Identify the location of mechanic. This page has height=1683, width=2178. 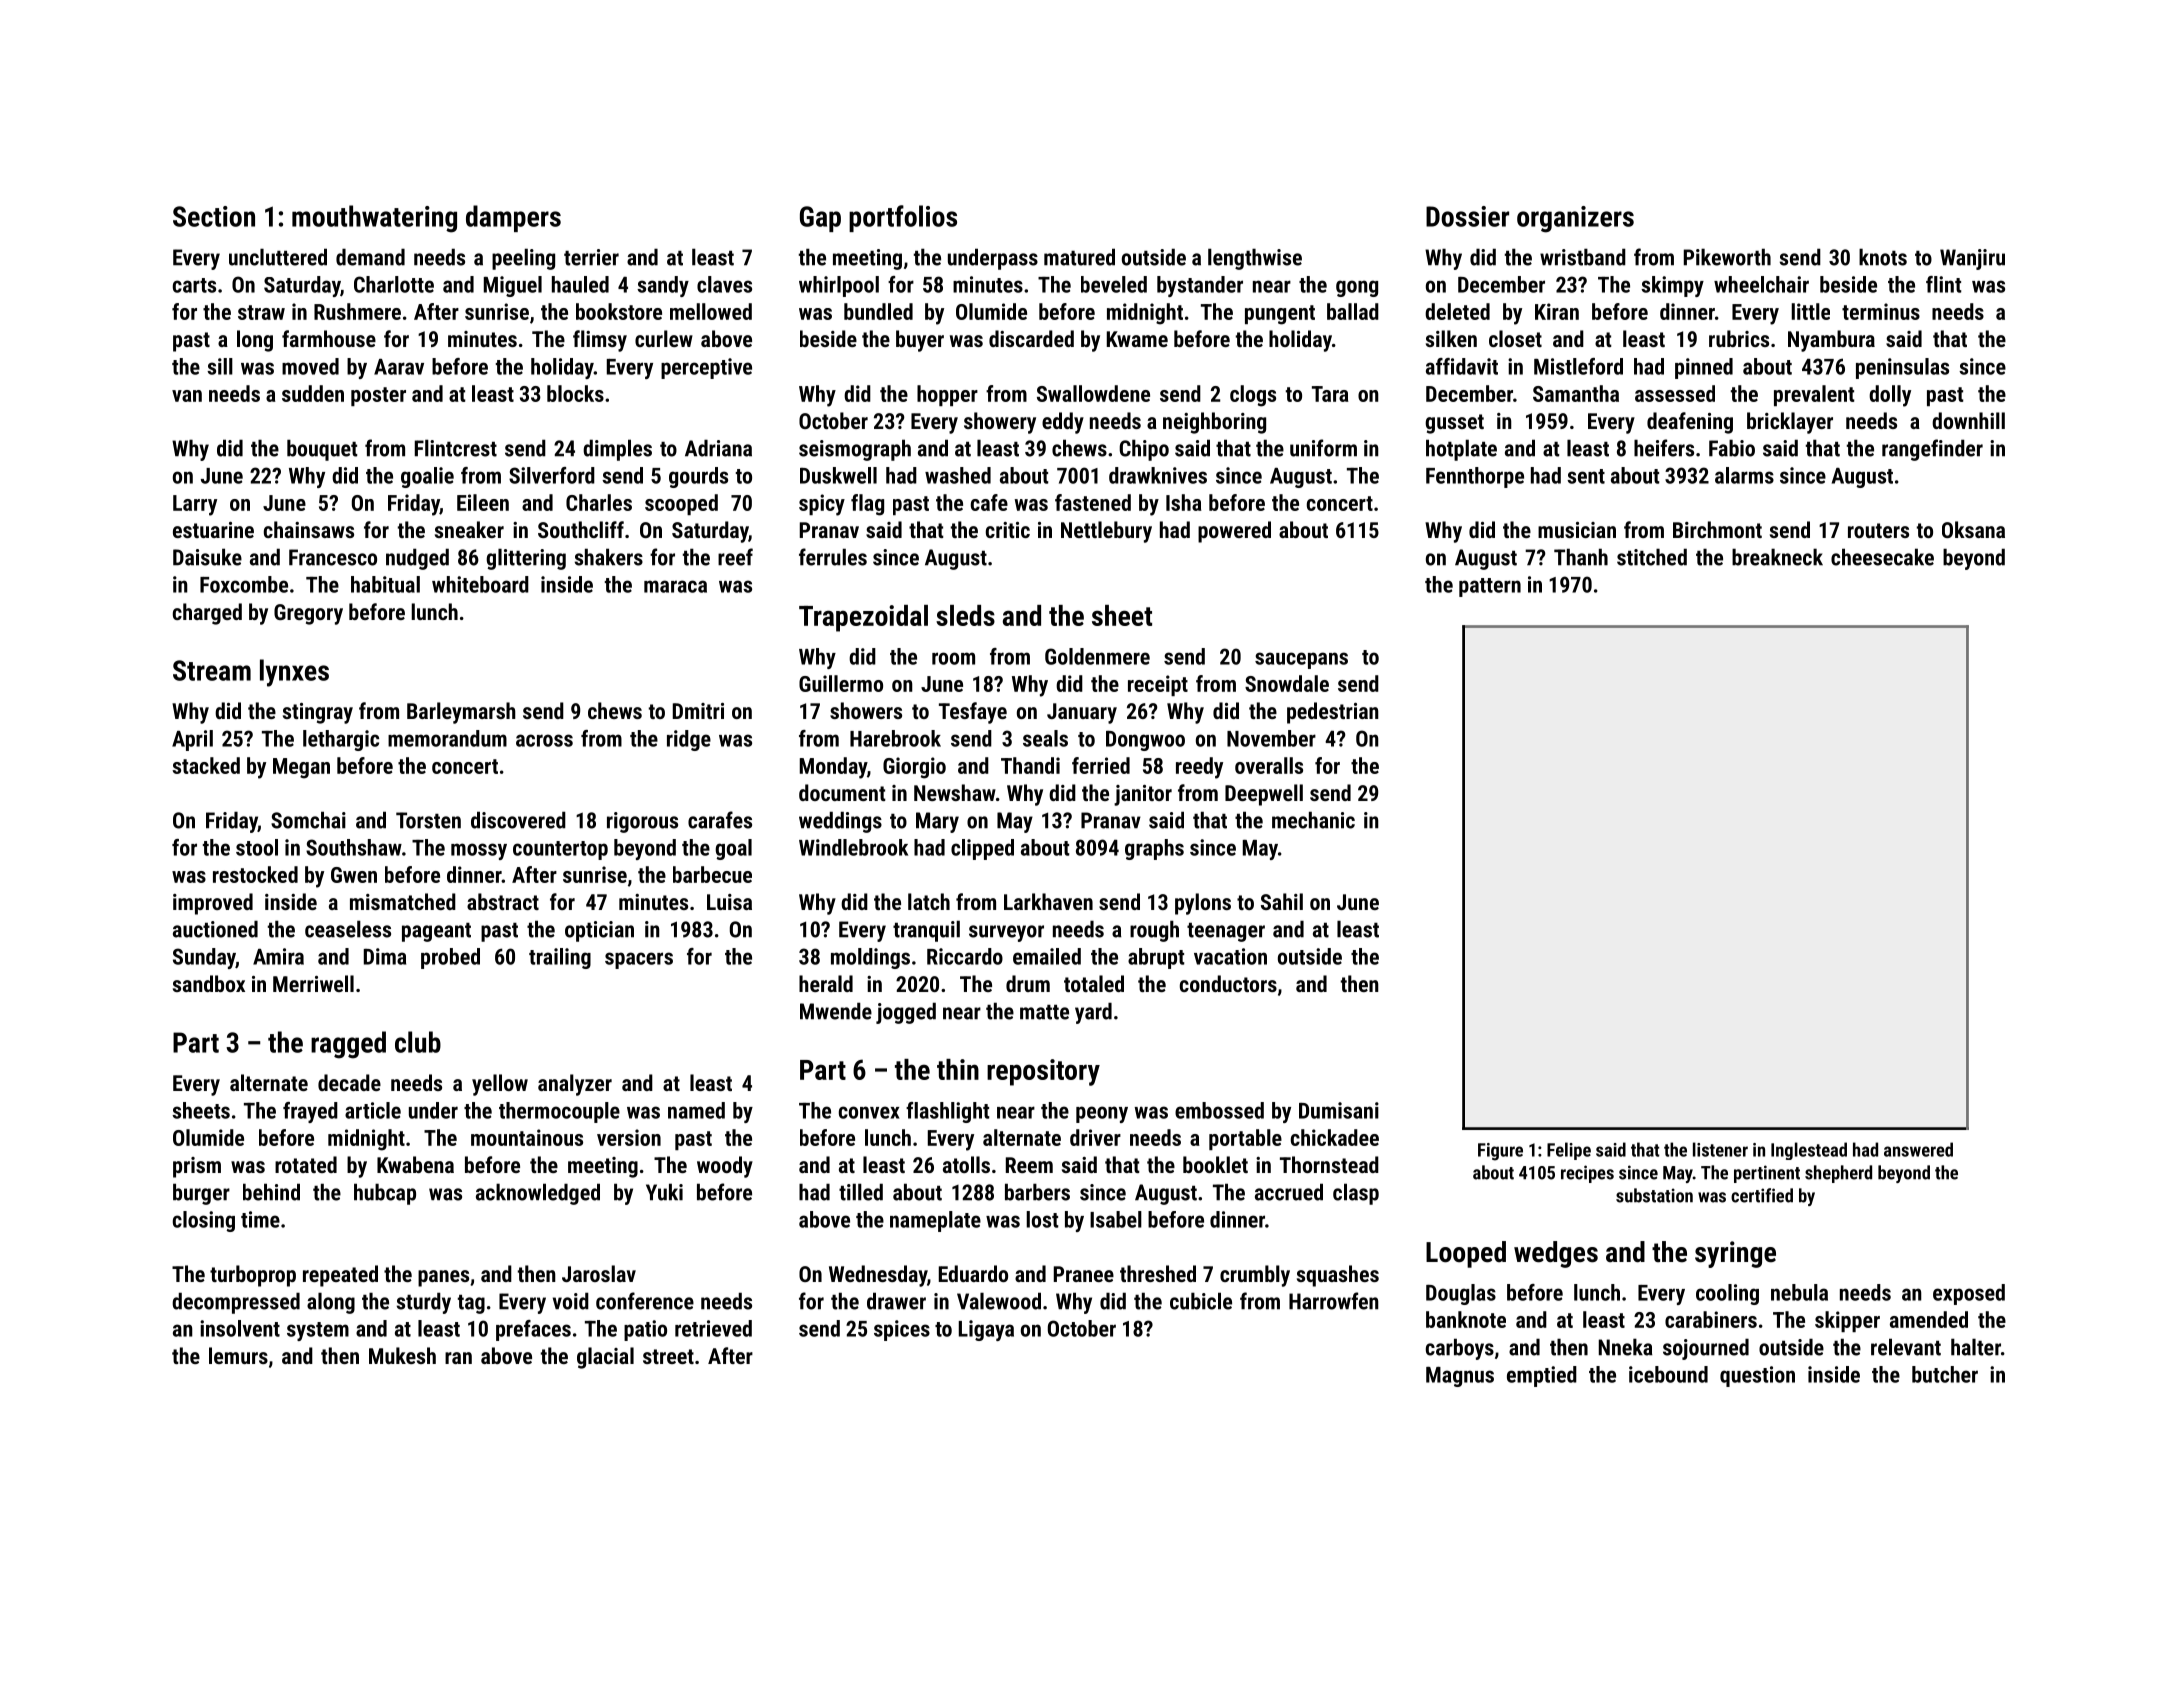
(1313, 820).
